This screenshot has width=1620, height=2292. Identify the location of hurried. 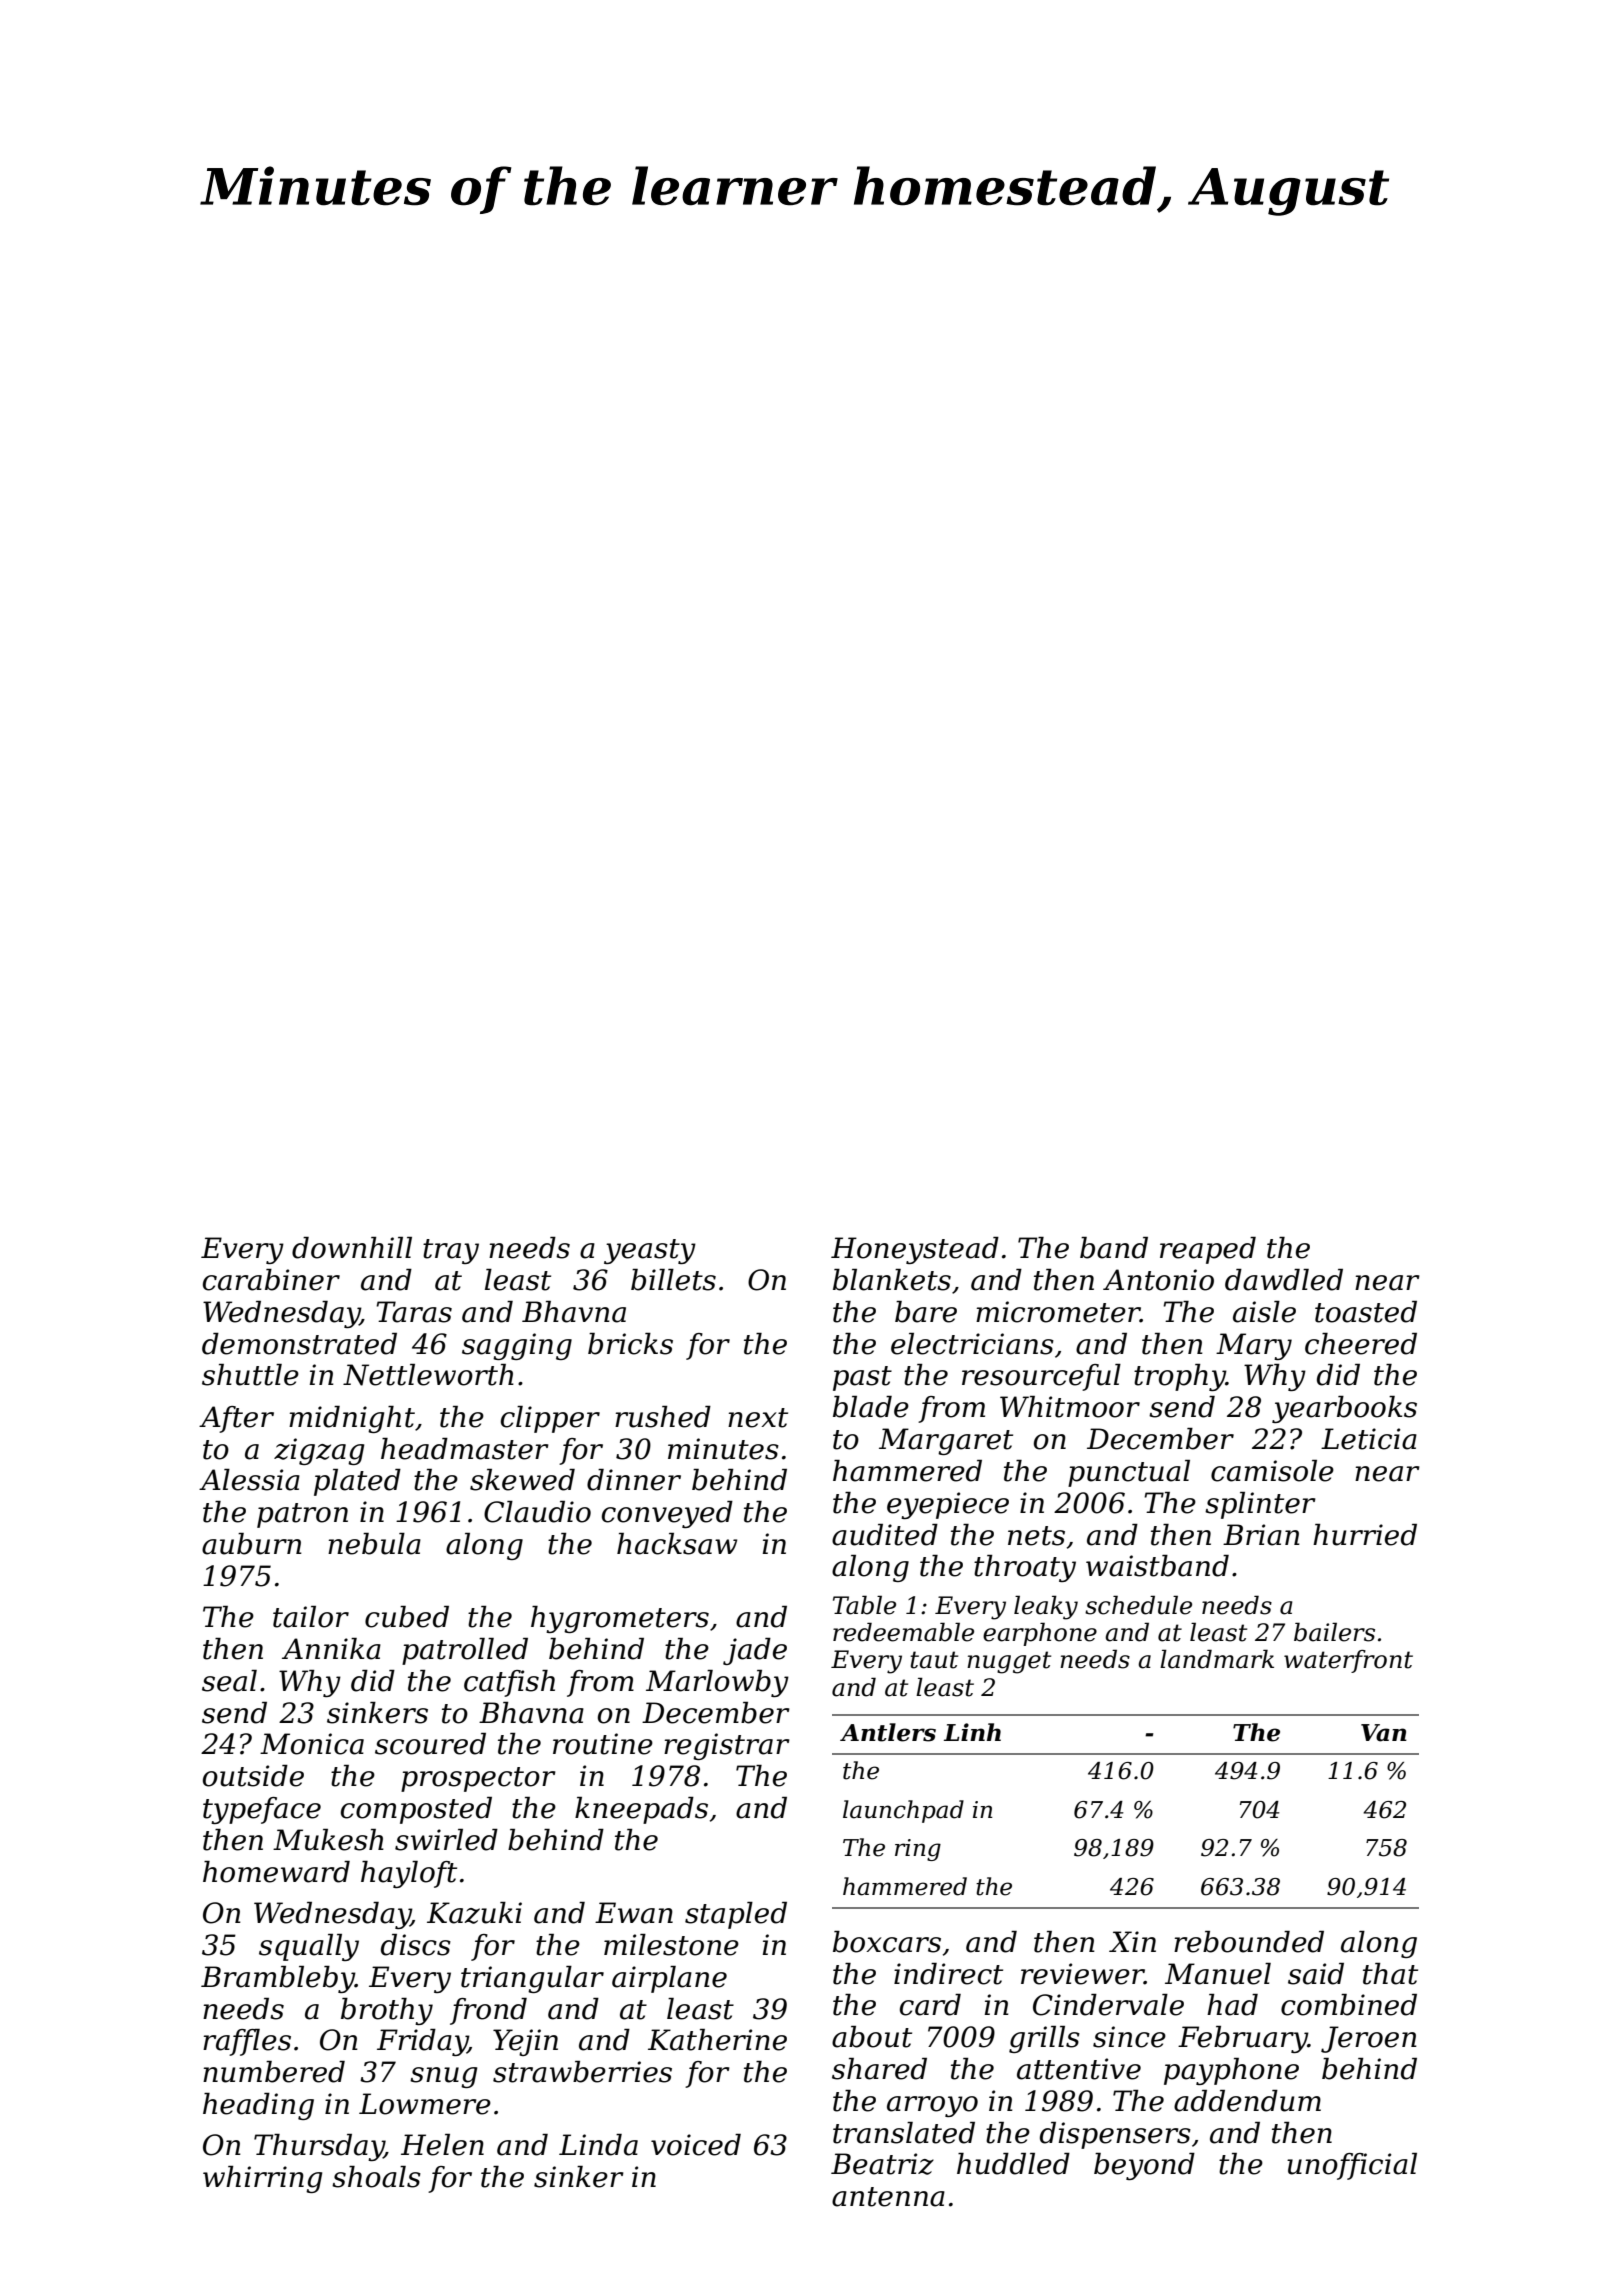
(1365, 1535).
